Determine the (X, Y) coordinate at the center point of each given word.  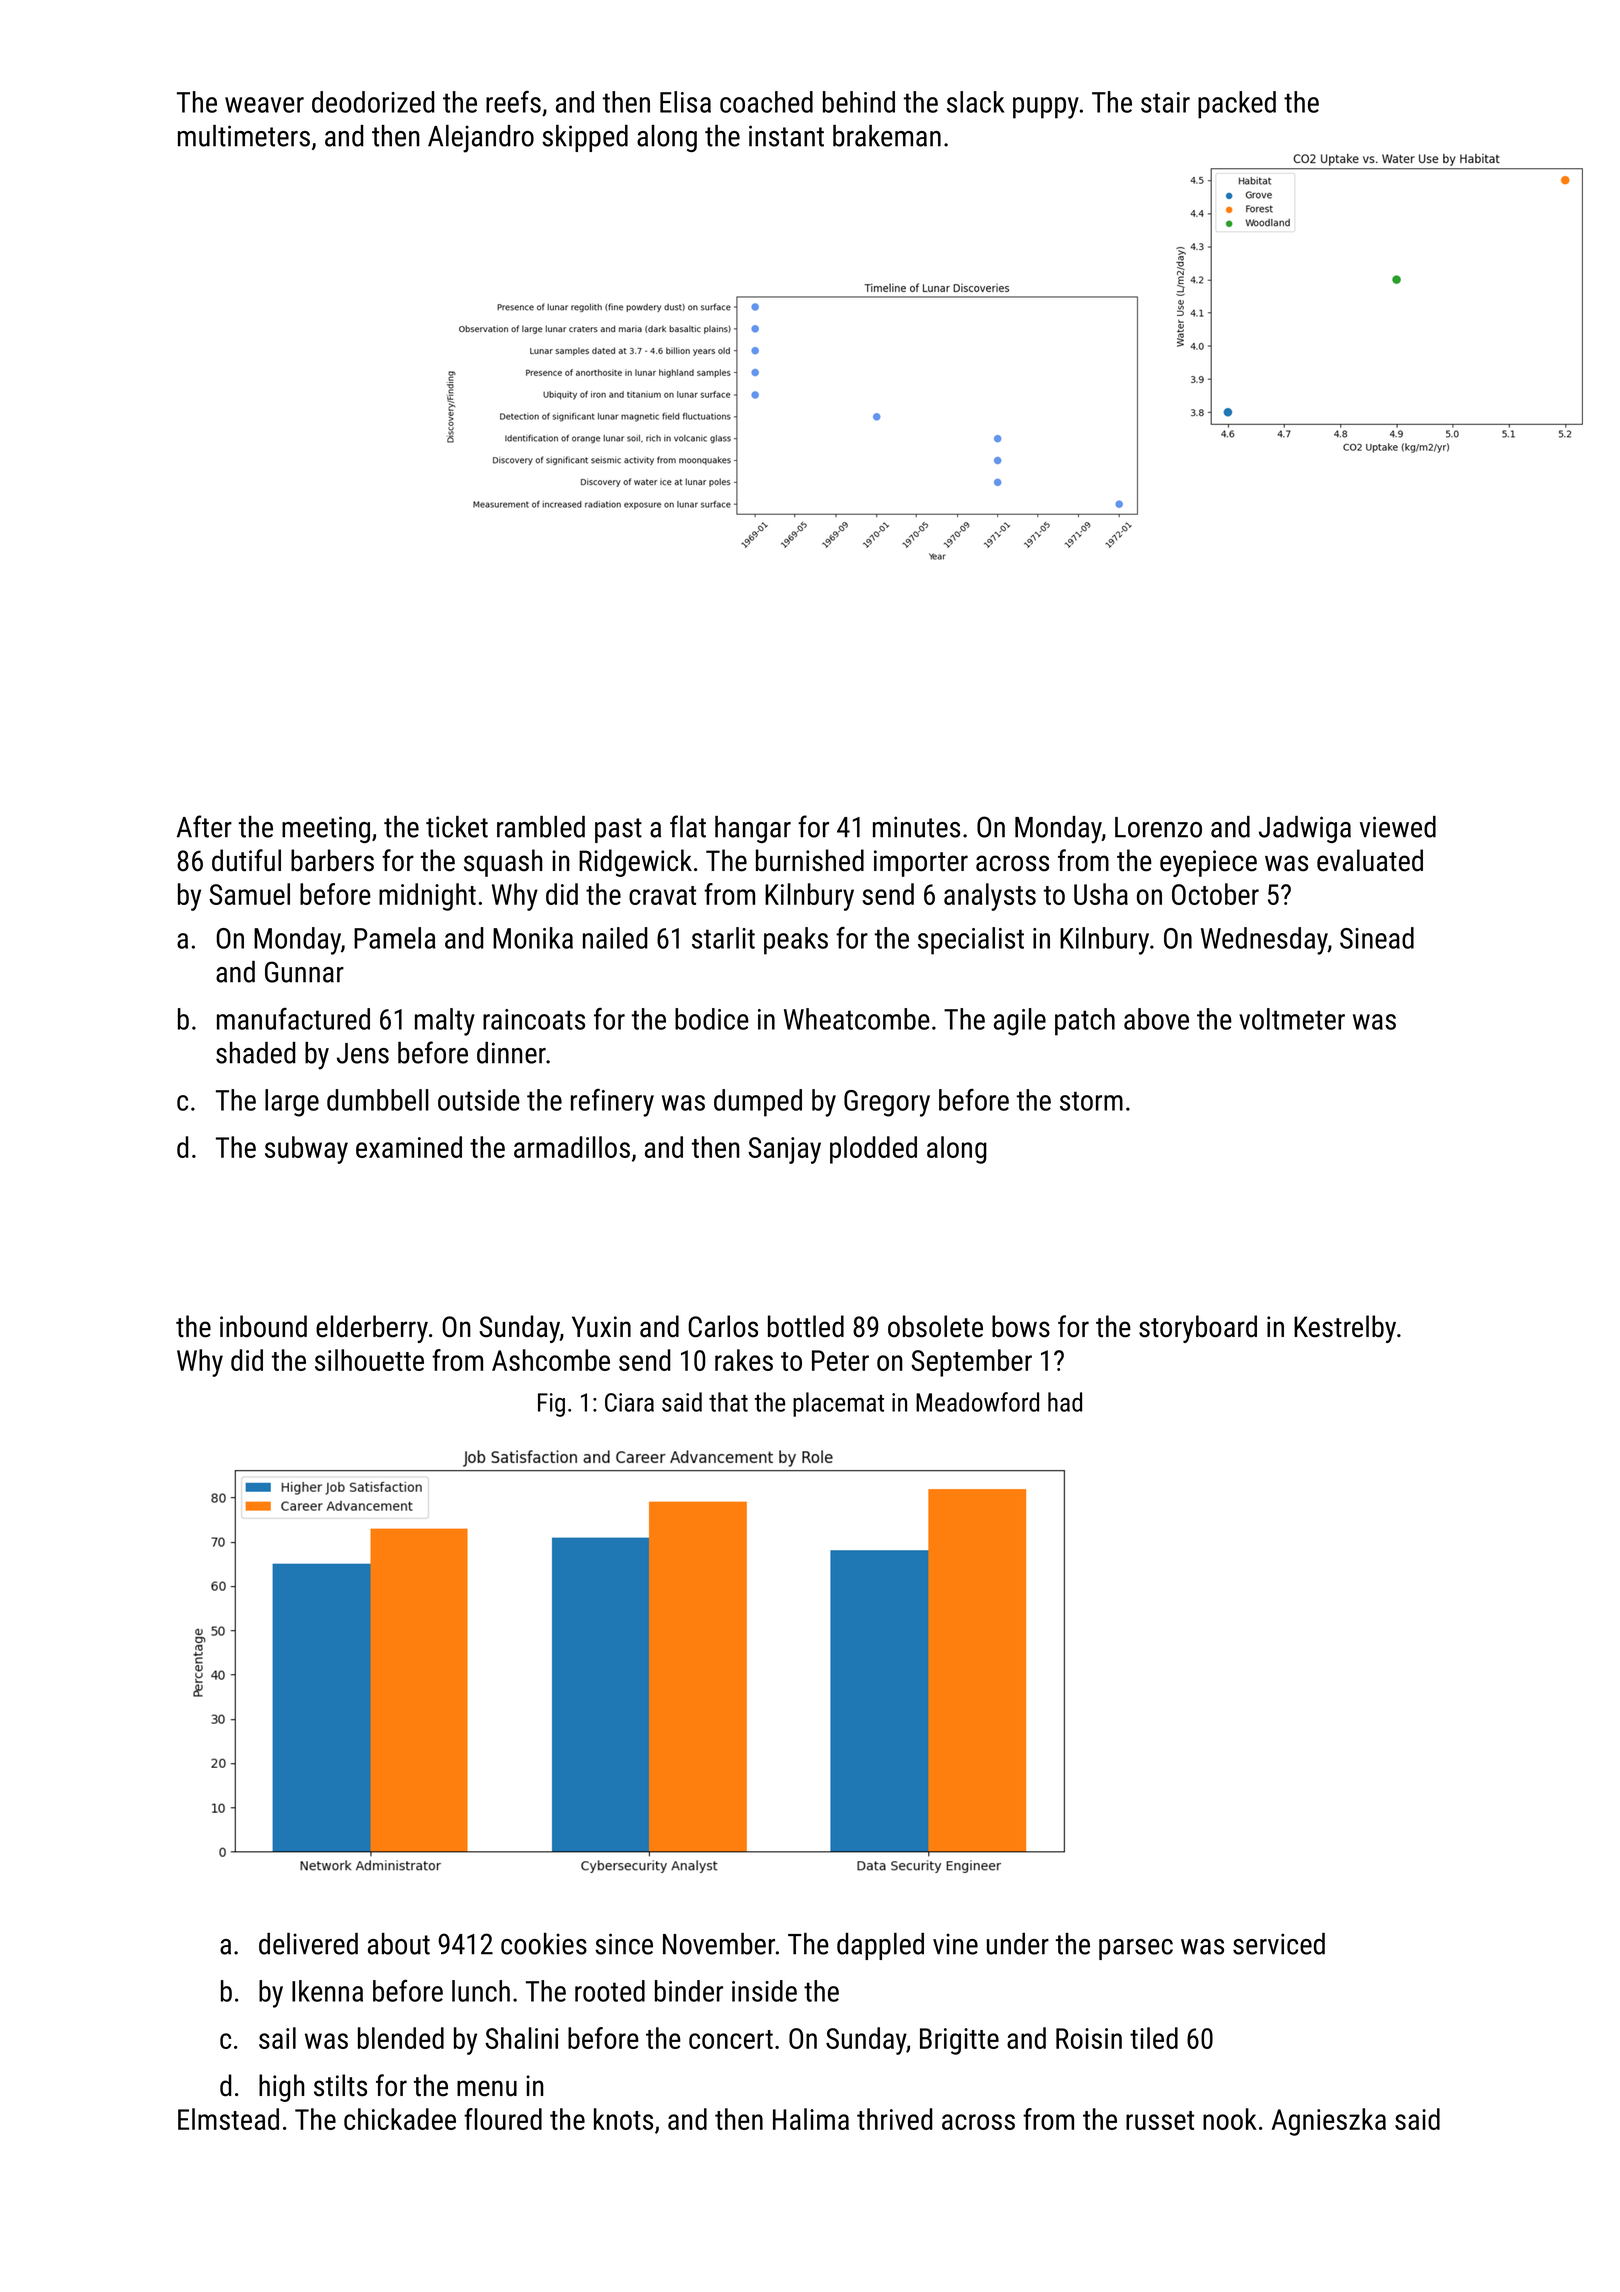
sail (277, 2038)
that (728, 1402)
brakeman (887, 136)
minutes (916, 827)
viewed (1398, 827)
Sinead (1377, 938)
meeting (326, 829)
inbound (263, 1326)
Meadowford (977, 1402)
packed (1237, 105)
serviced (1279, 1944)
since (624, 1944)
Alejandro (481, 139)
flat (688, 826)
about (399, 1944)
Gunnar (304, 972)
